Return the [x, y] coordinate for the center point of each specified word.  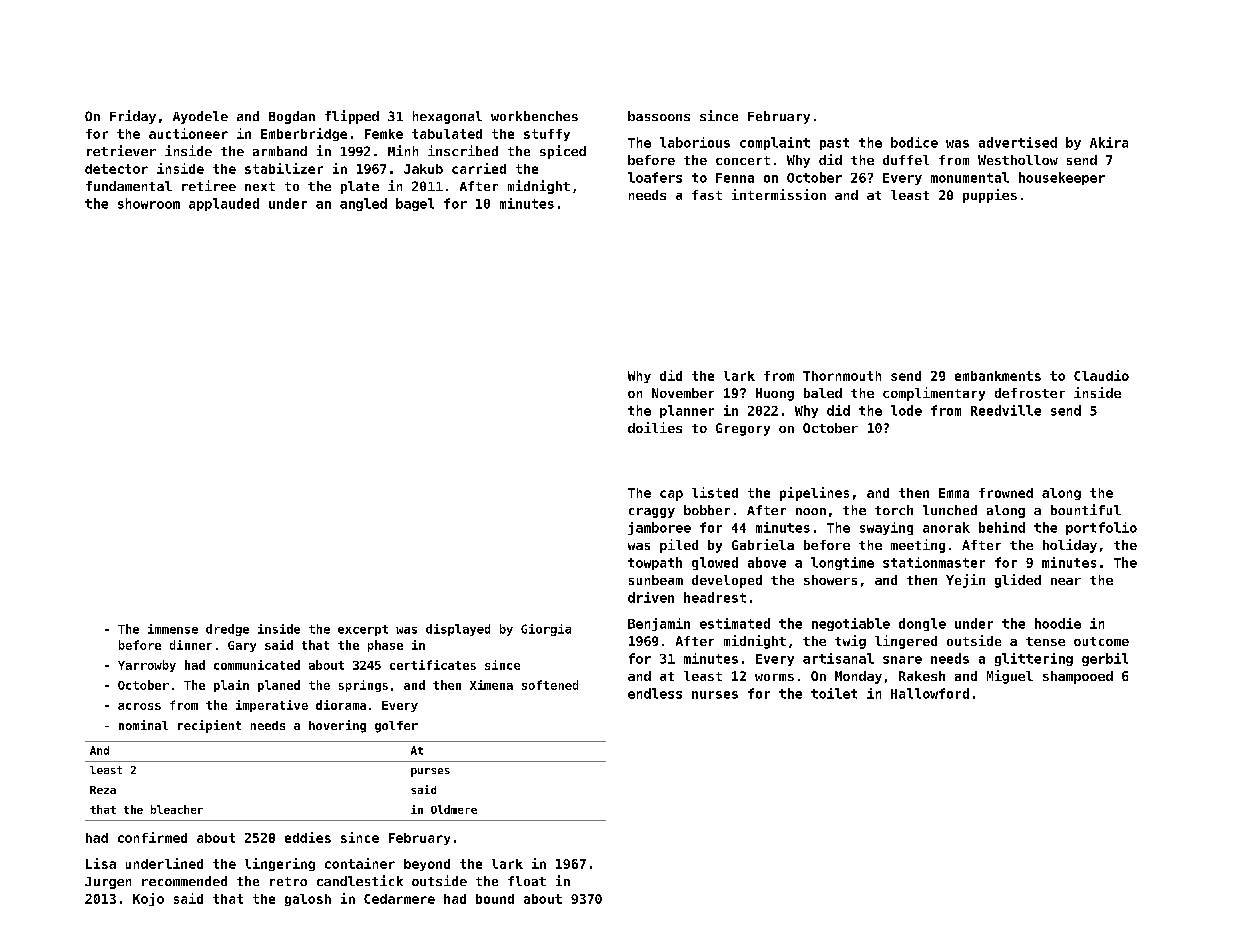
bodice [914, 142]
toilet [834, 693]
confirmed [152, 837]
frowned [1006, 493]
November [683, 393]
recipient [209, 726]
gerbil [1105, 659]
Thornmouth [842, 376]
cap [671, 495]
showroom [149, 203]
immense [173, 629]
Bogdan [292, 117]
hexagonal [447, 117]
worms [774, 677]
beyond [427, 865]
